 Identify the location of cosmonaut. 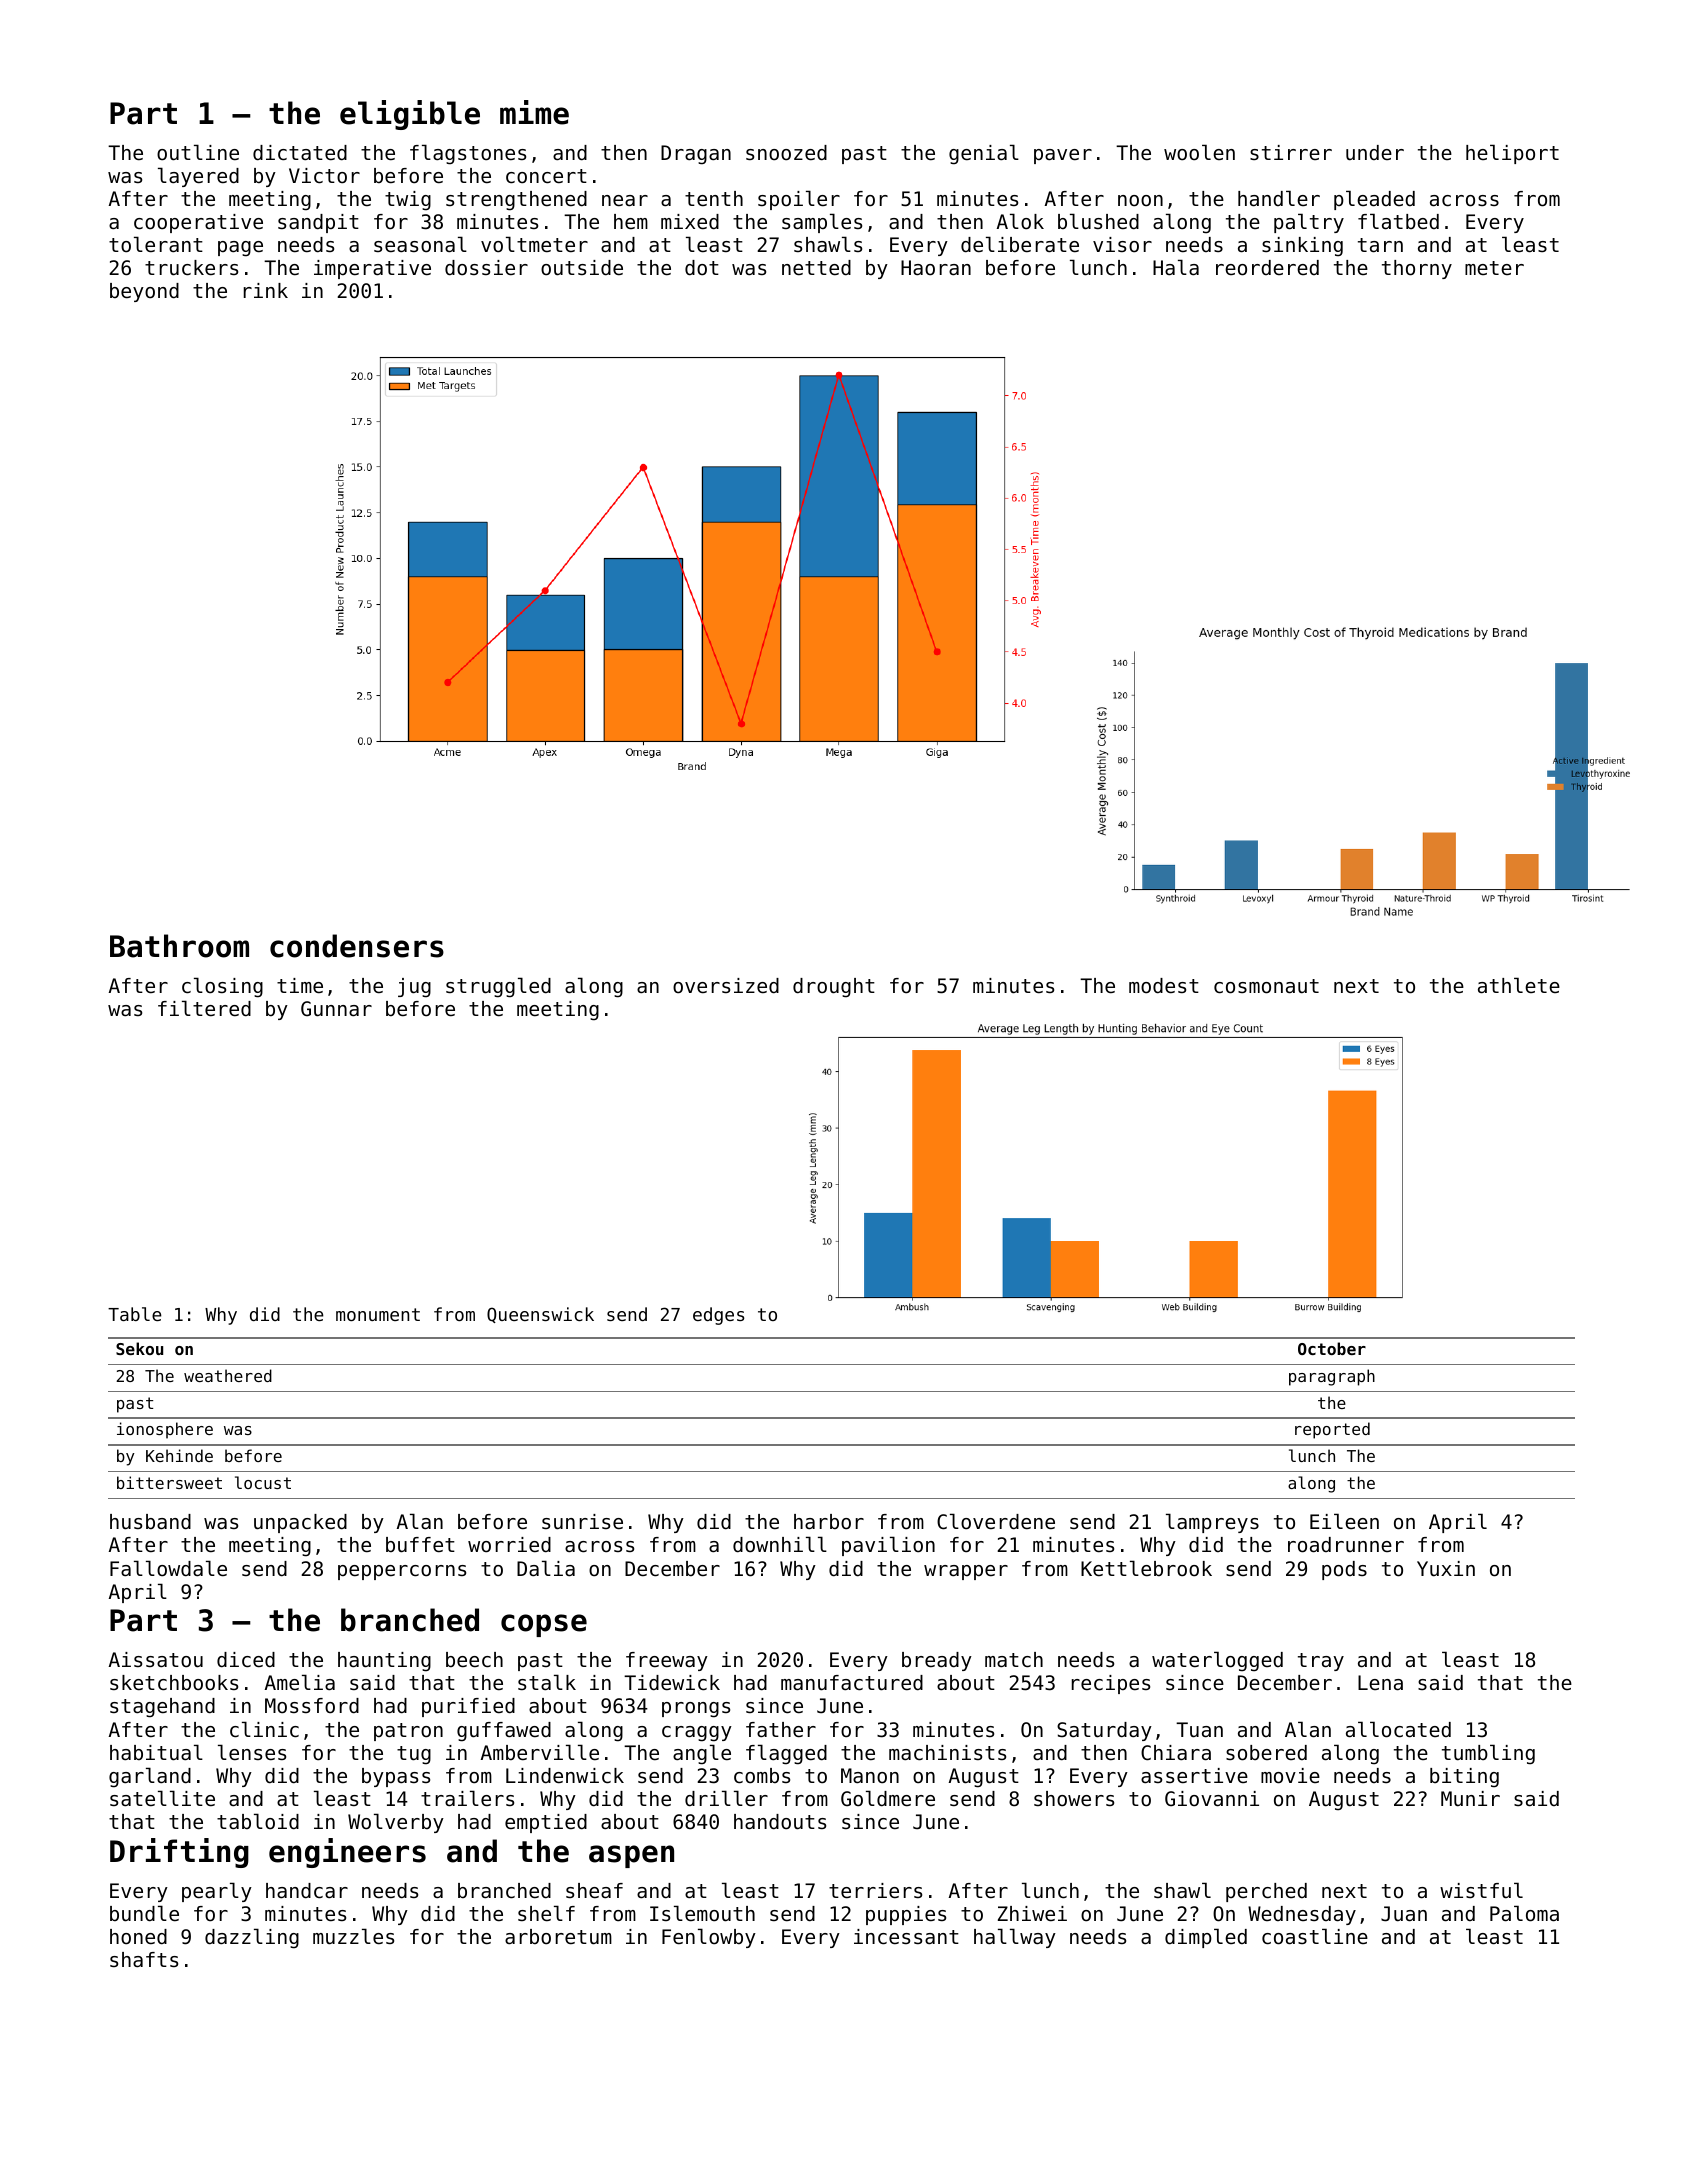
(1266, 986).
